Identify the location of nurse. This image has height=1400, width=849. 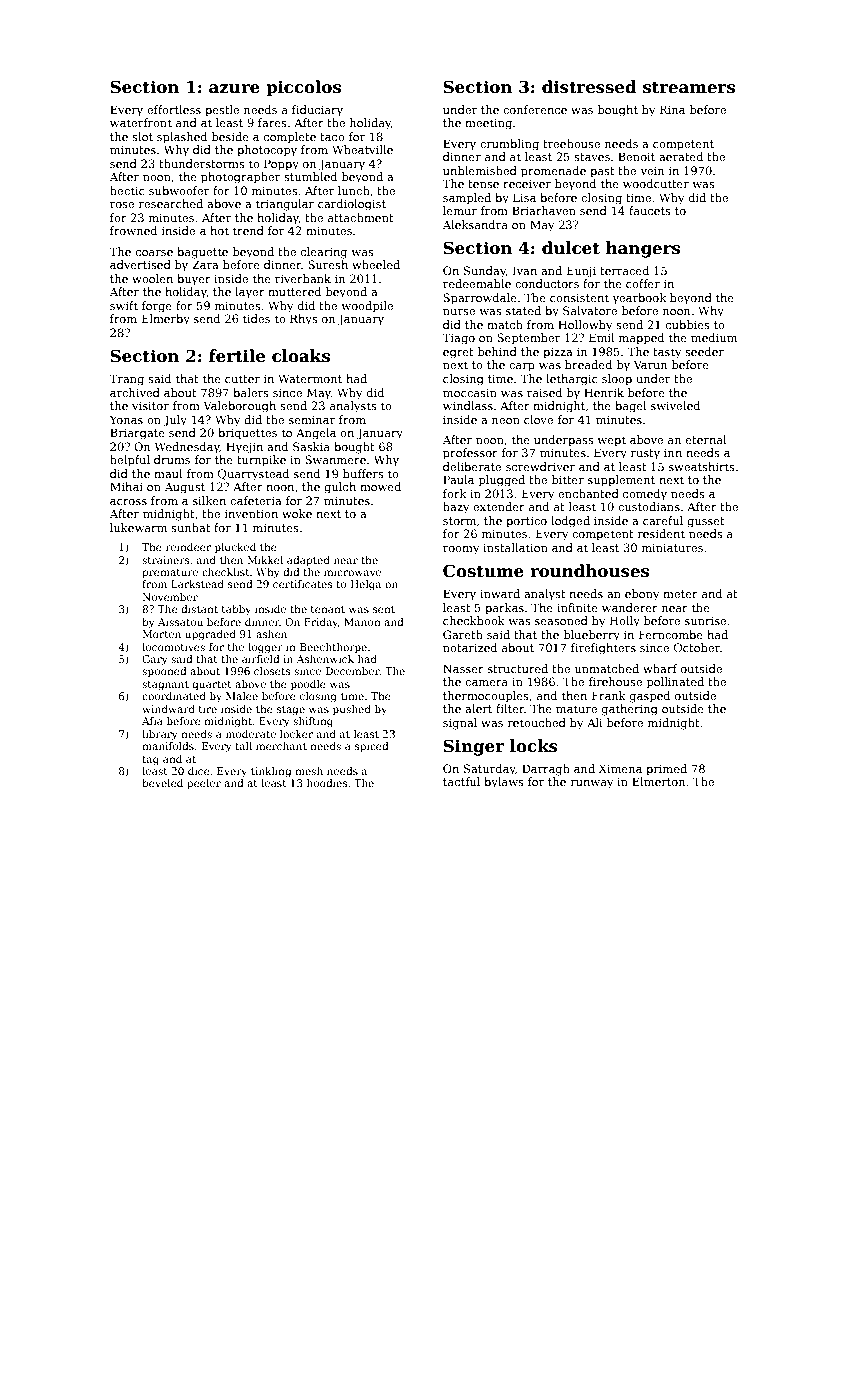
(459, 312).
